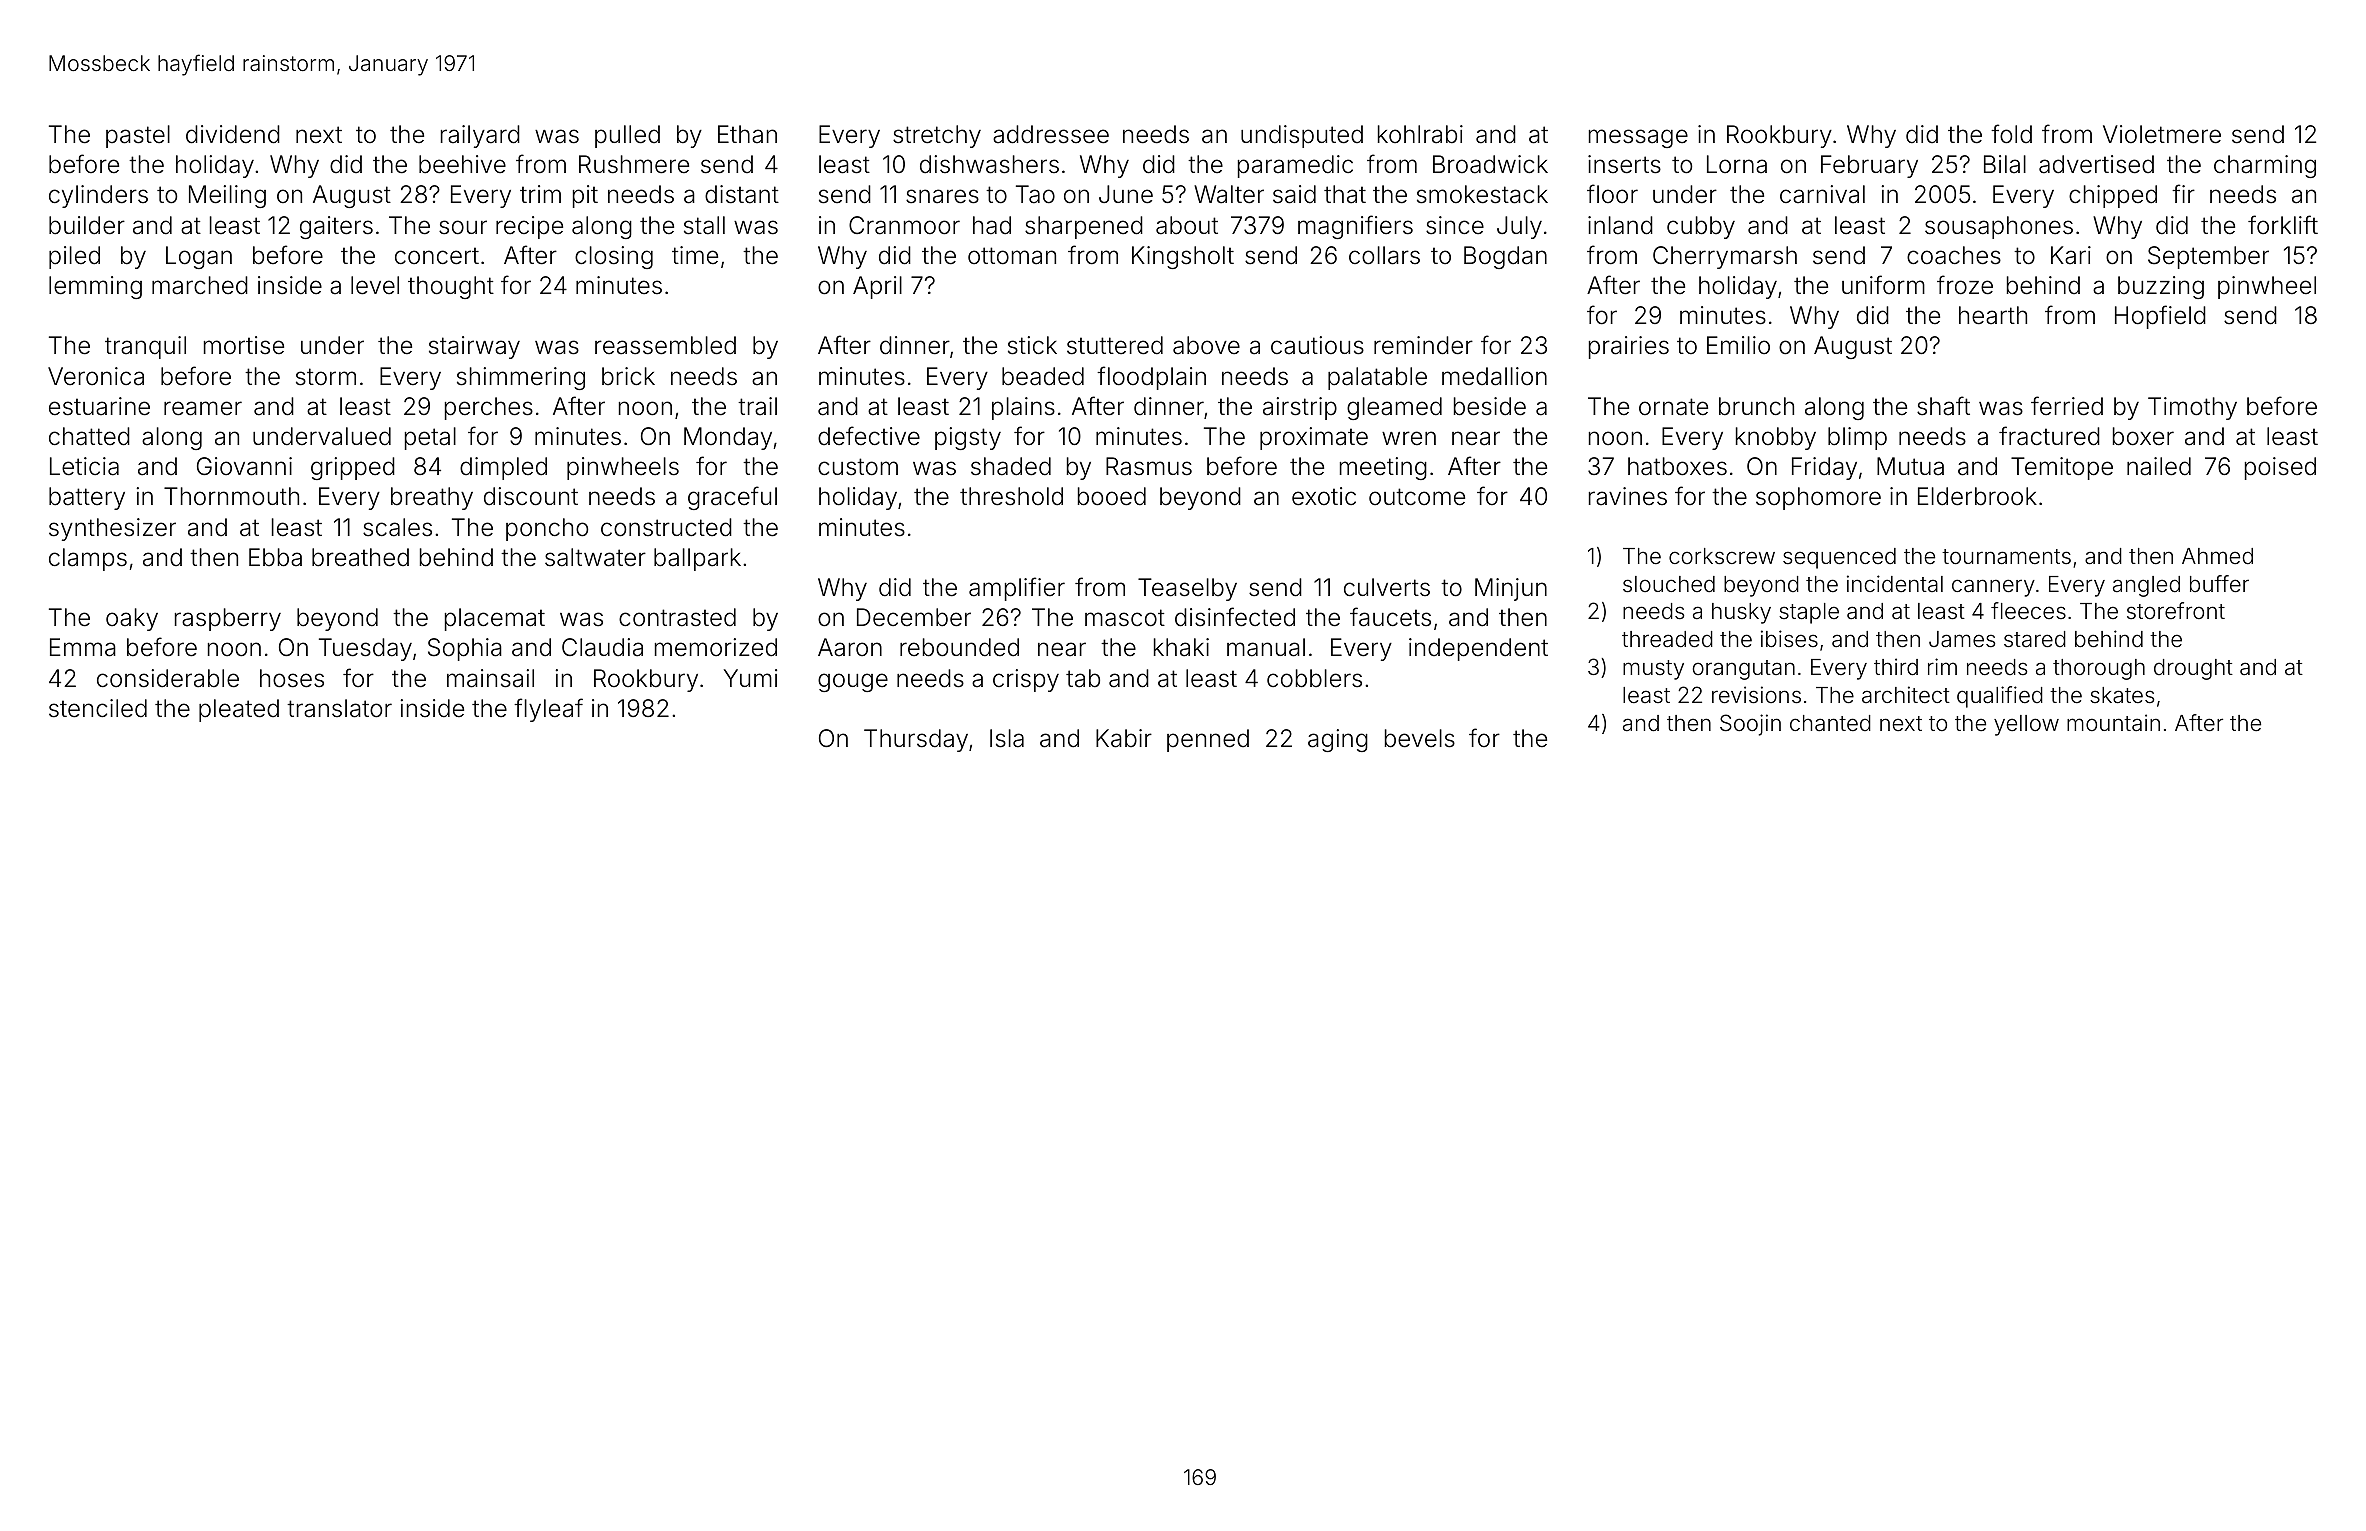 The width and height of the image is (2366, 1531). Describe the element at coordinates (1638, 138) in the image. I see `message` at that location.
